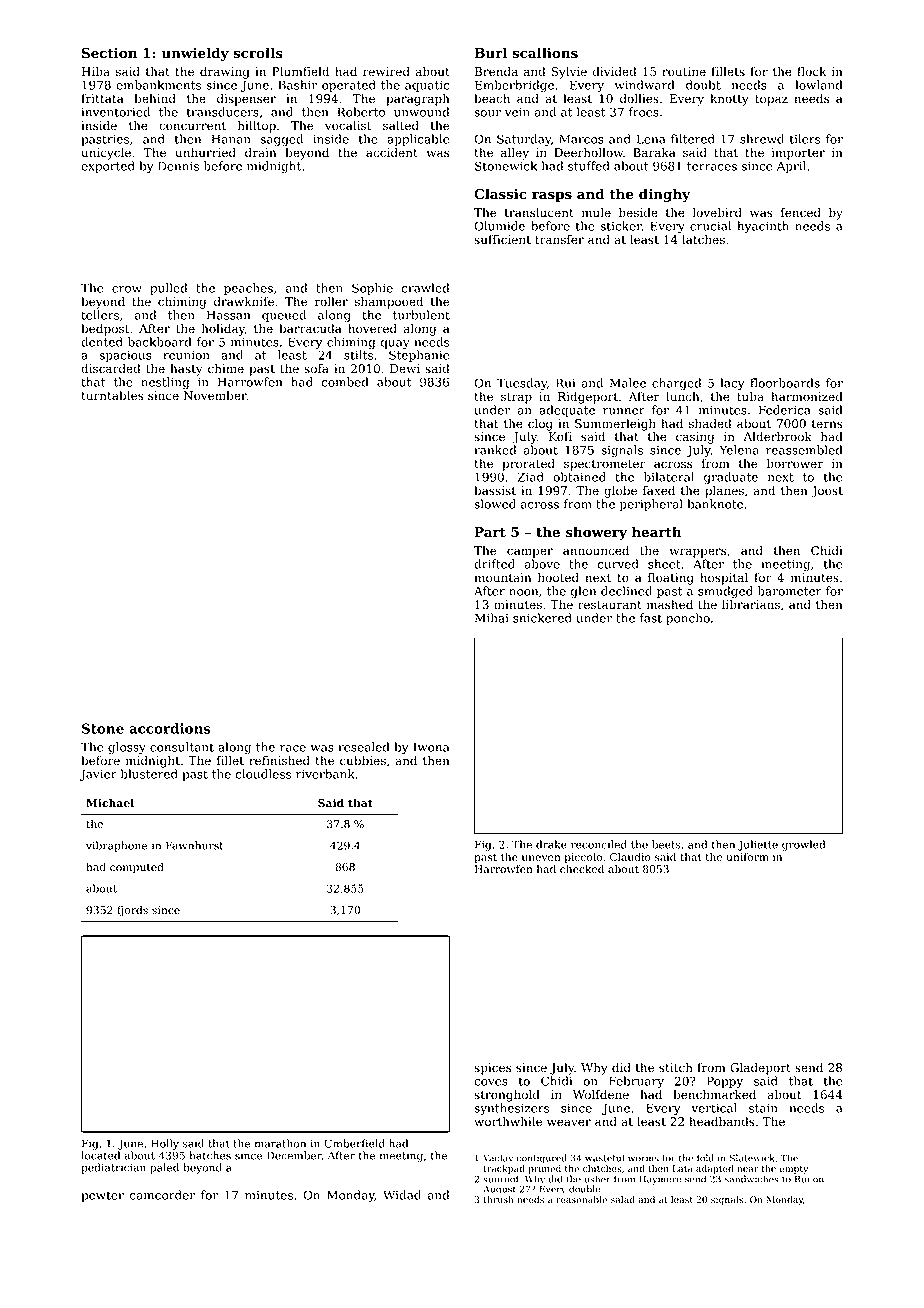 This screenshot has width=924, height=1308. I want to click on fjords, so click(132, 911).
